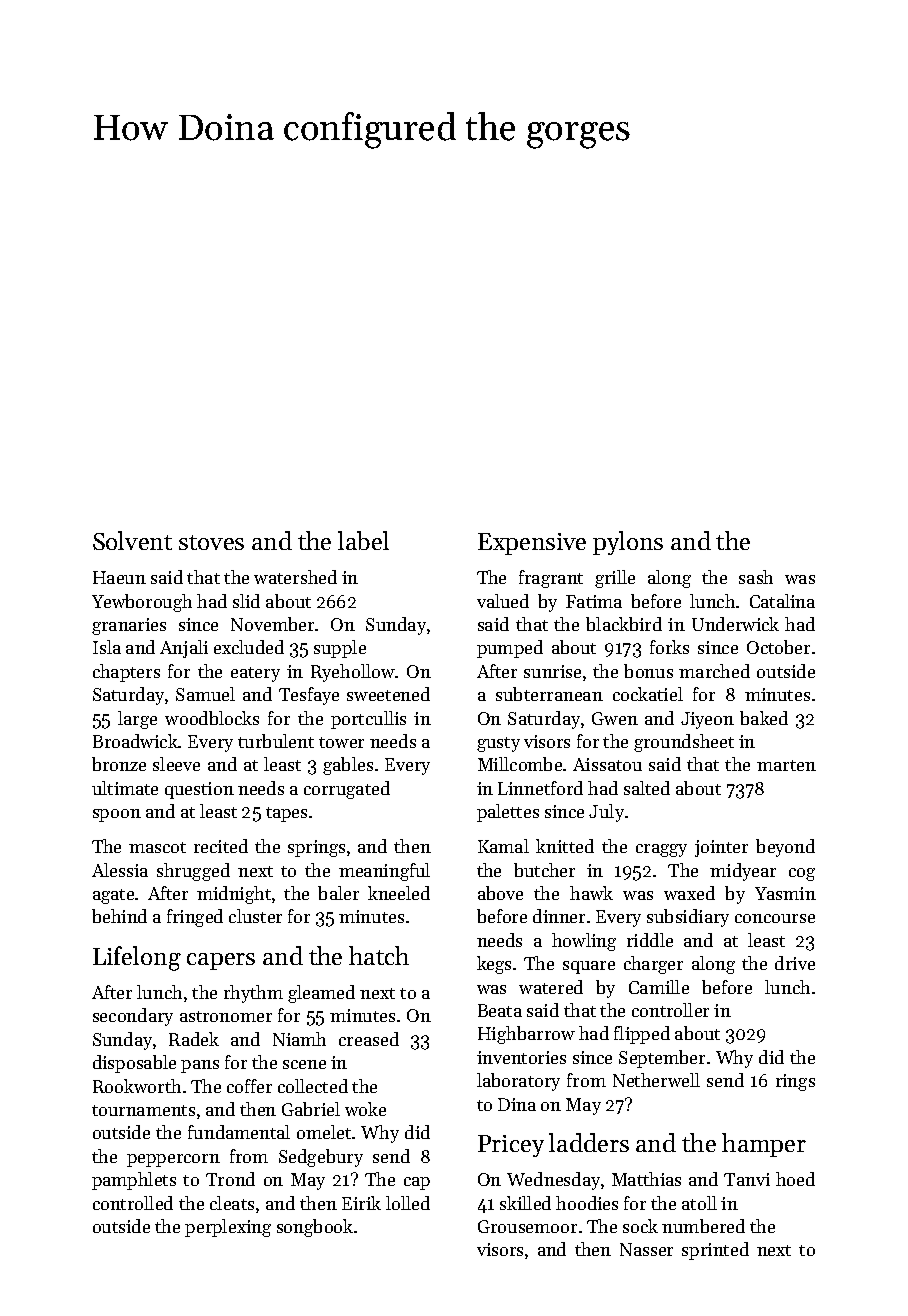 The image size is (908, 1316). Describe the element at coordinates (756, 577) in the document. I see `sash` at that location.
